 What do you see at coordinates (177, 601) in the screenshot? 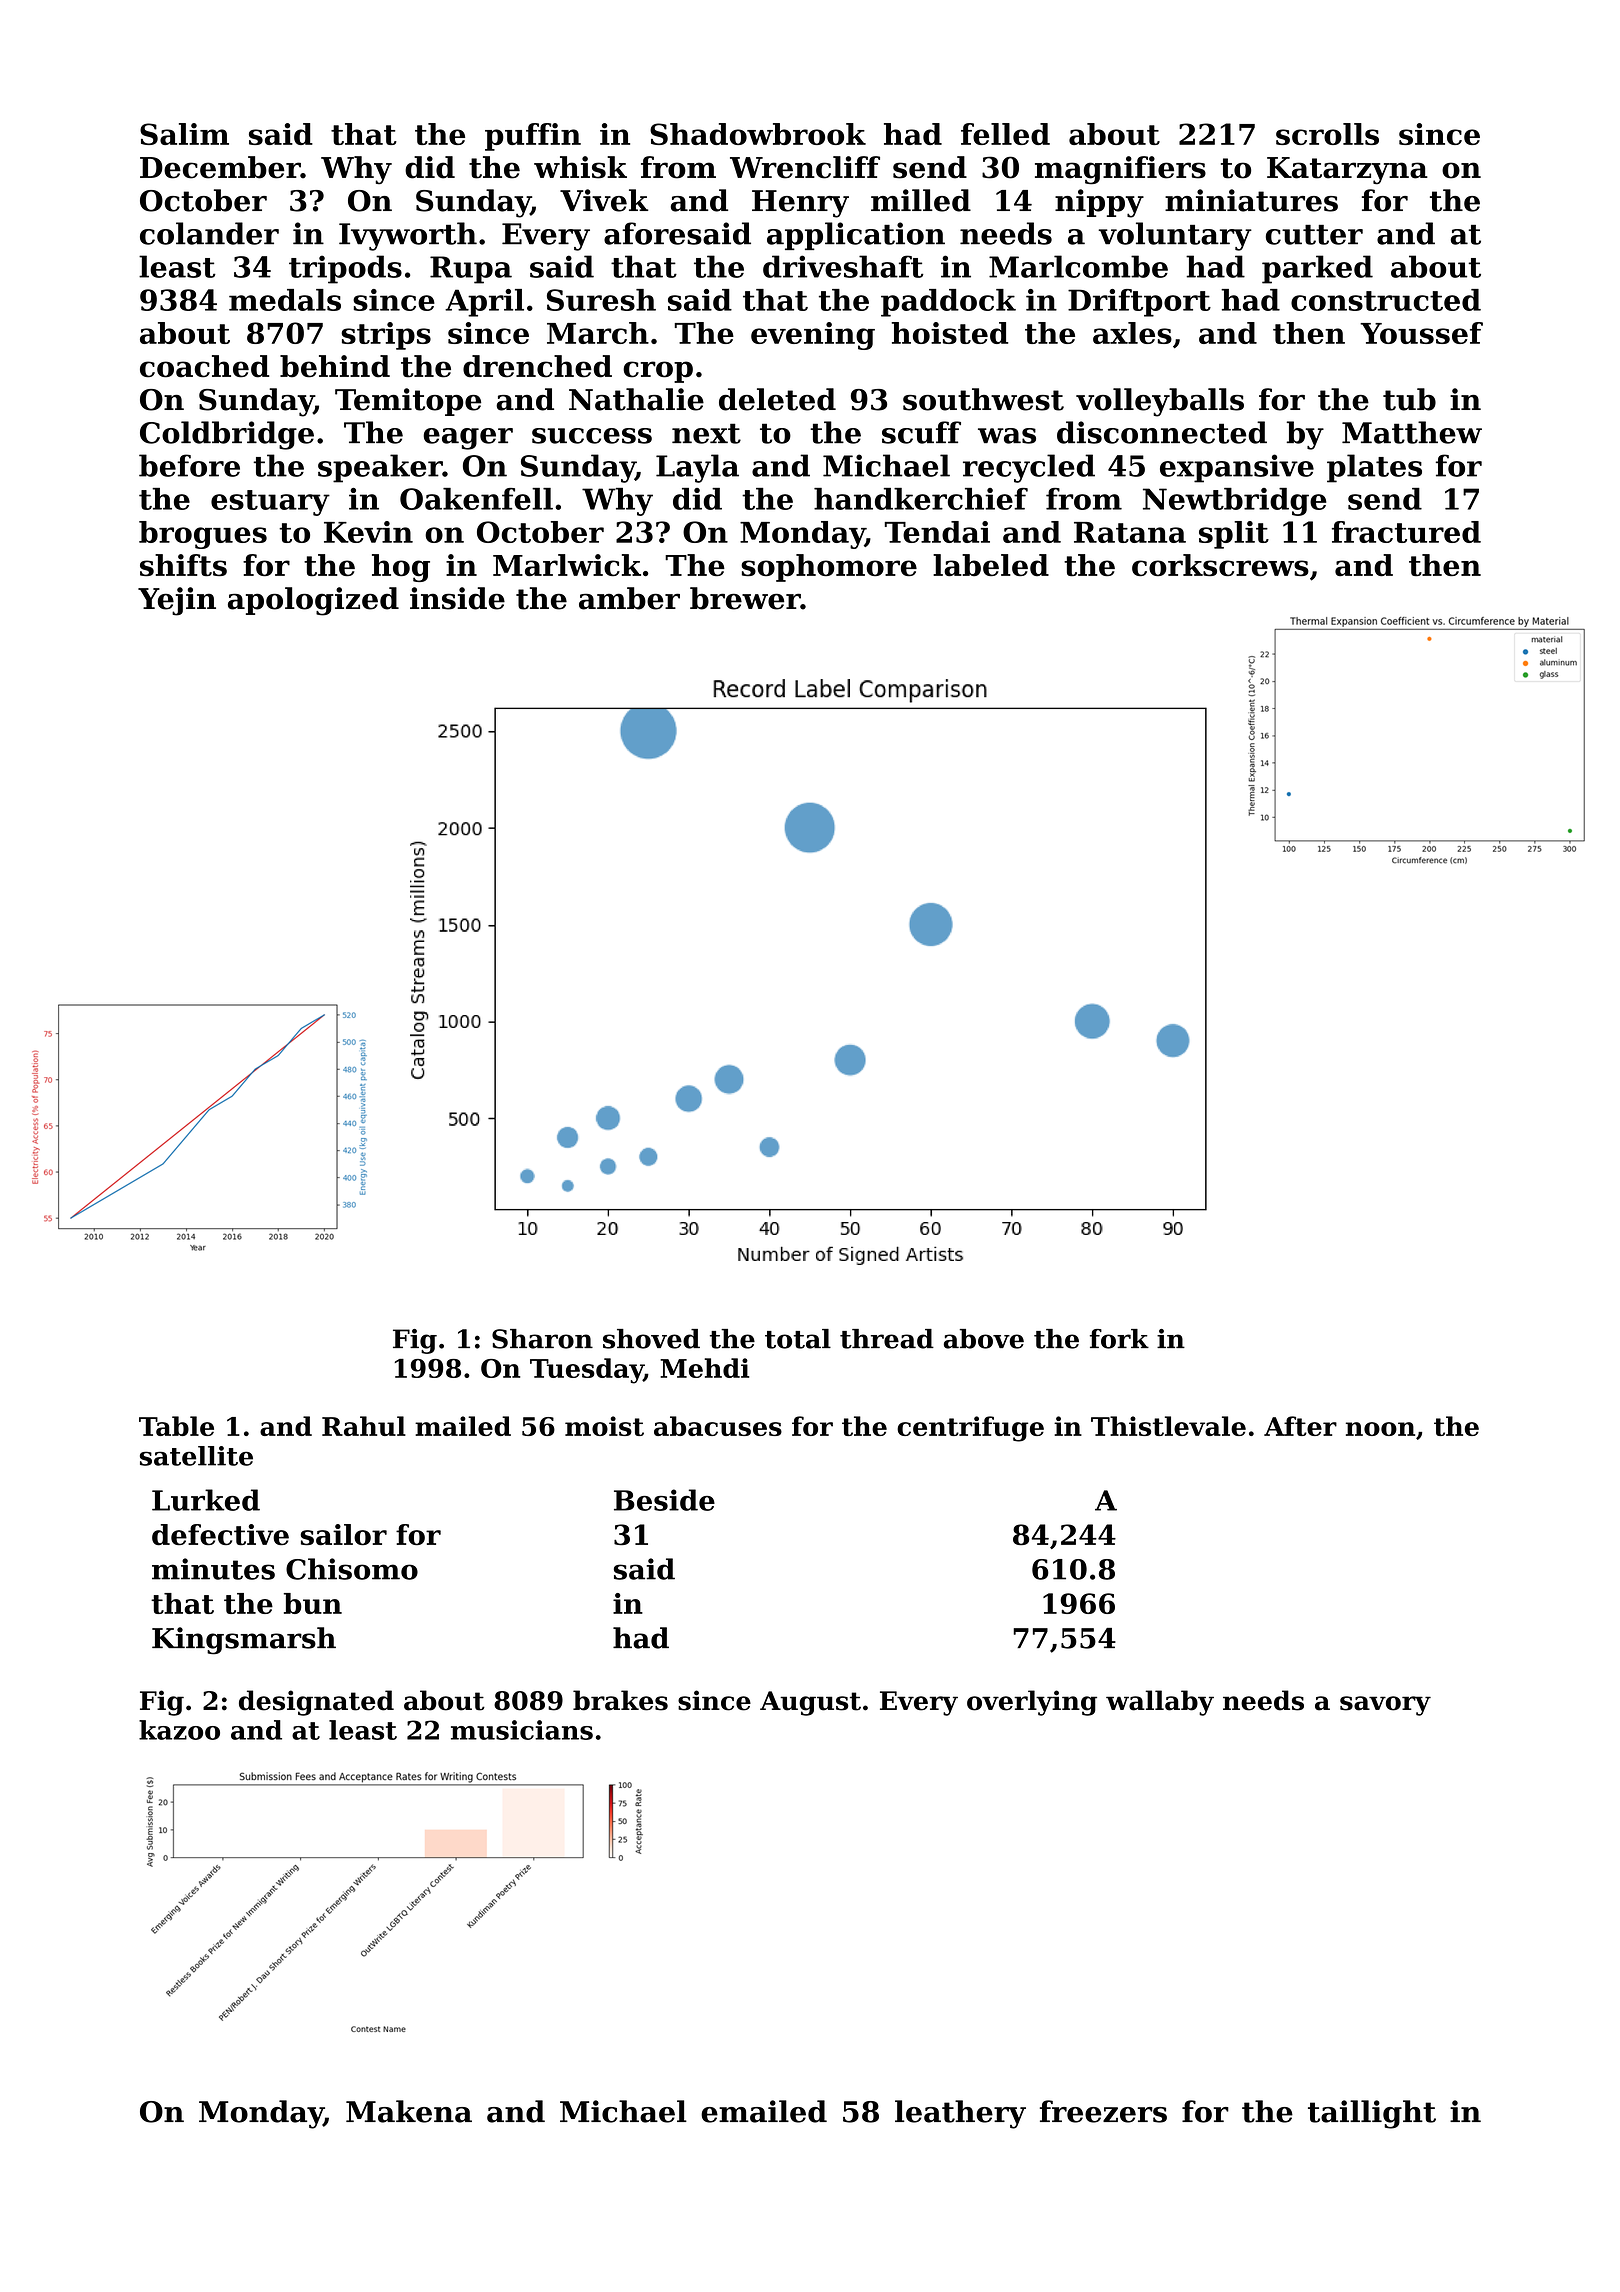
I see `Yejin` at bounding box center [177, 601].
